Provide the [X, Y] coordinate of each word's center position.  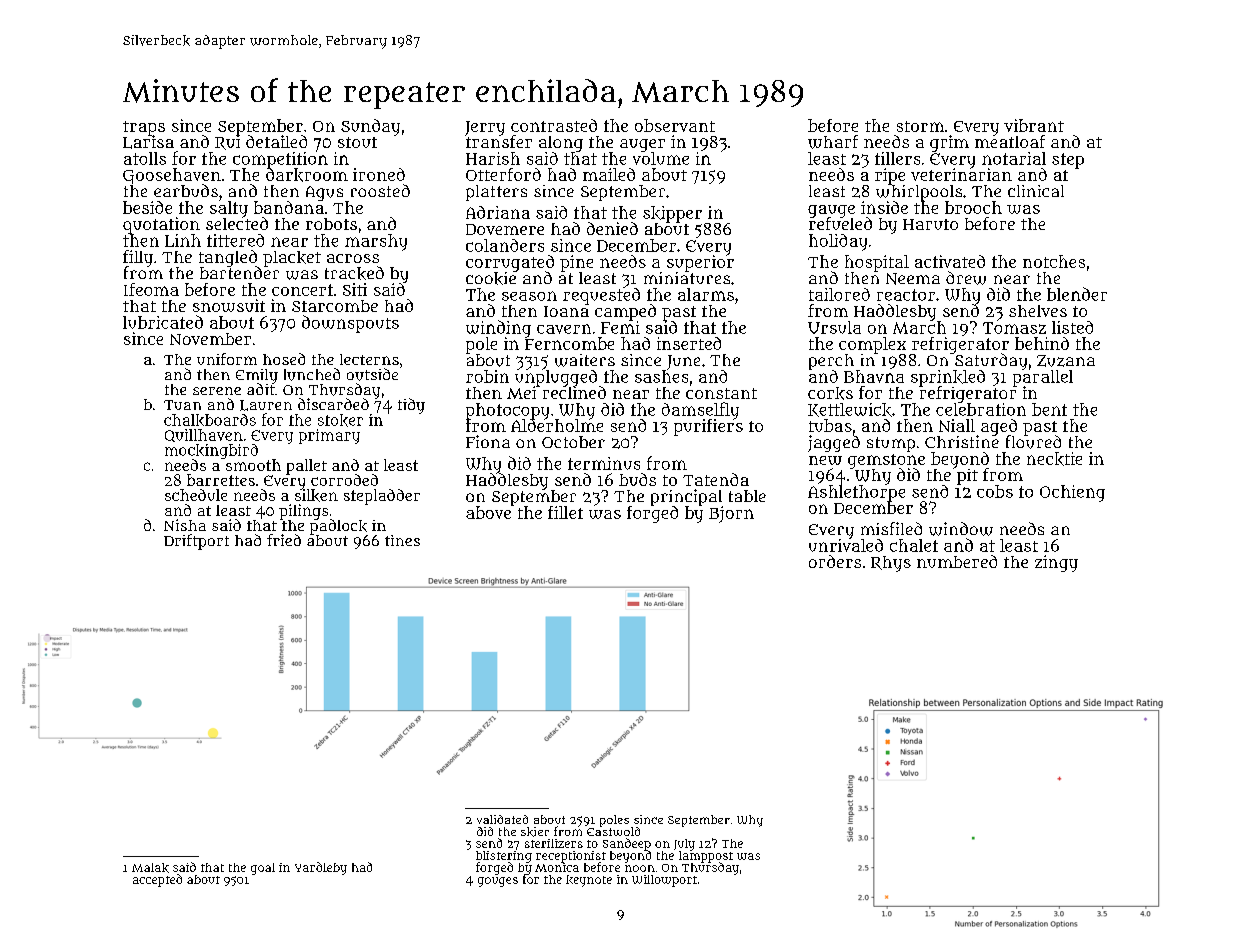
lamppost [706, 857]
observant [675, 125]
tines [402, 540]
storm [920, 126]
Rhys [891, 564]
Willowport [664, 881]
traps [144, 128]
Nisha [185, 525]
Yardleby [321, 868]
